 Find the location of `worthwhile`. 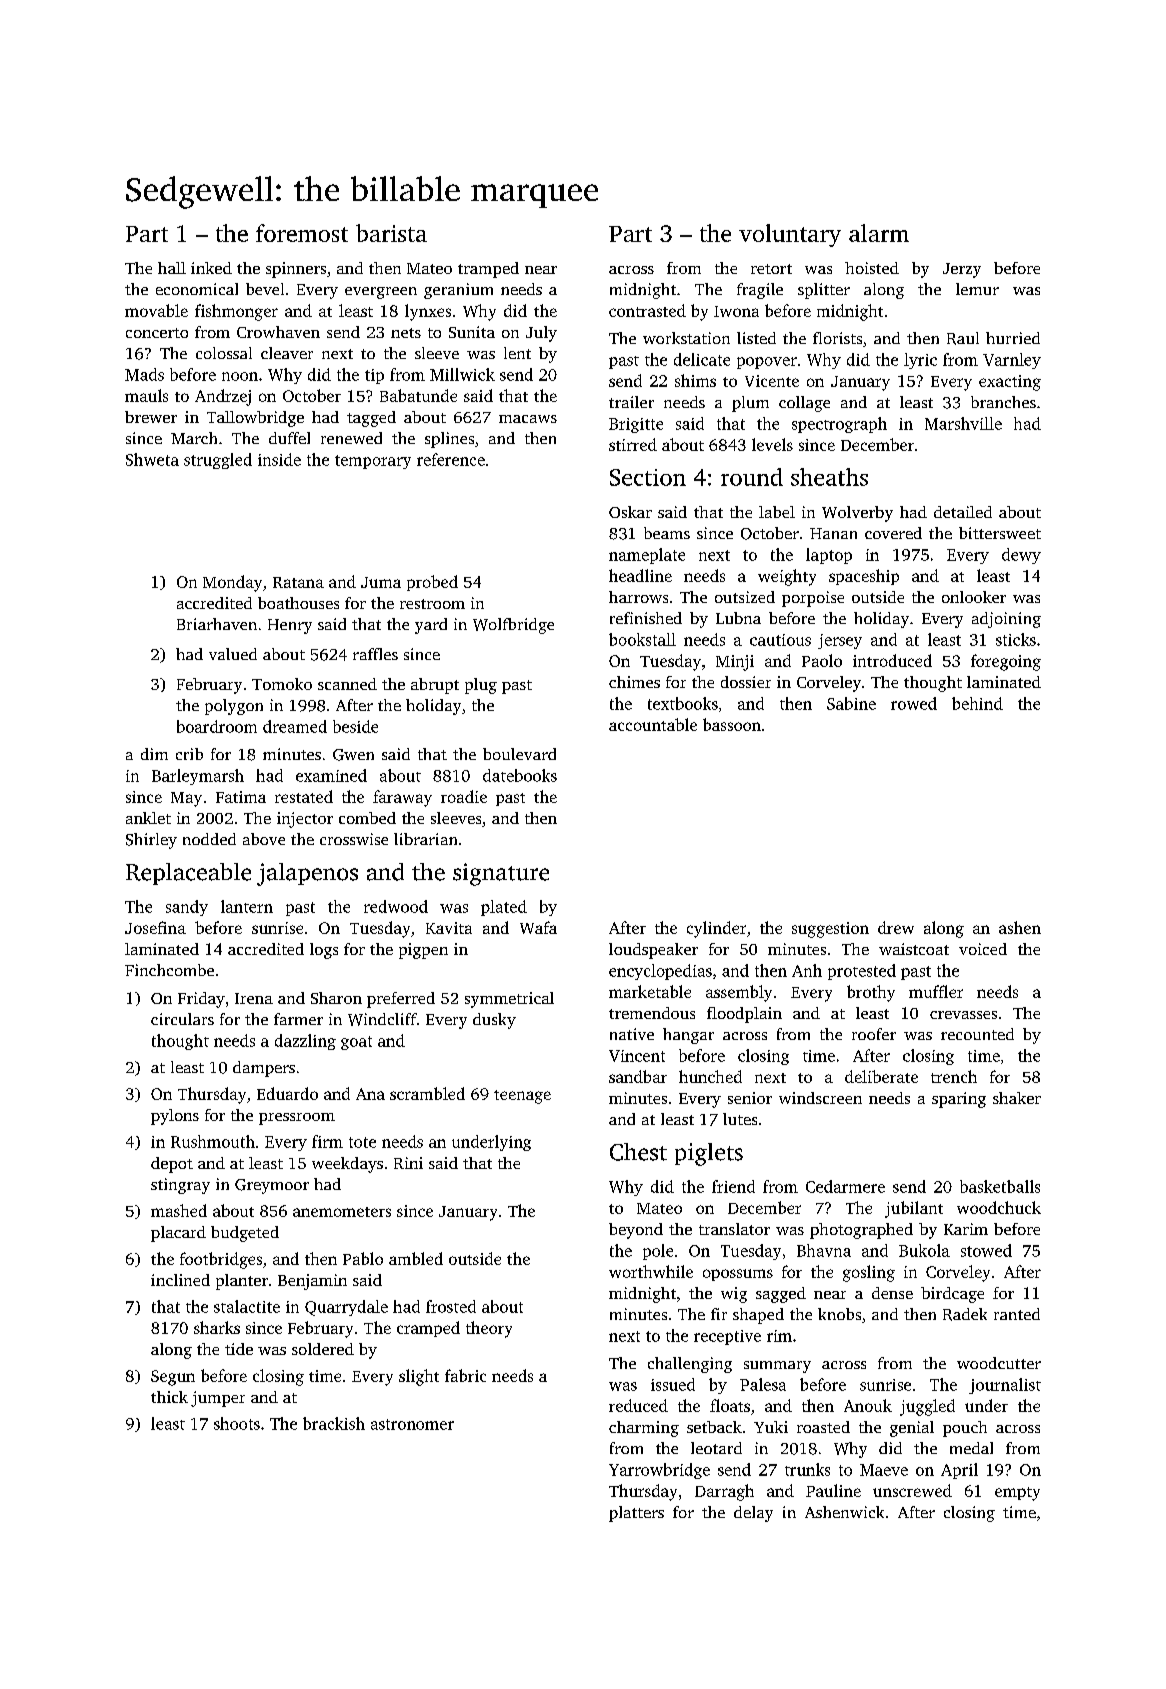

worthwhile is located at coordinates (651, 1271).
